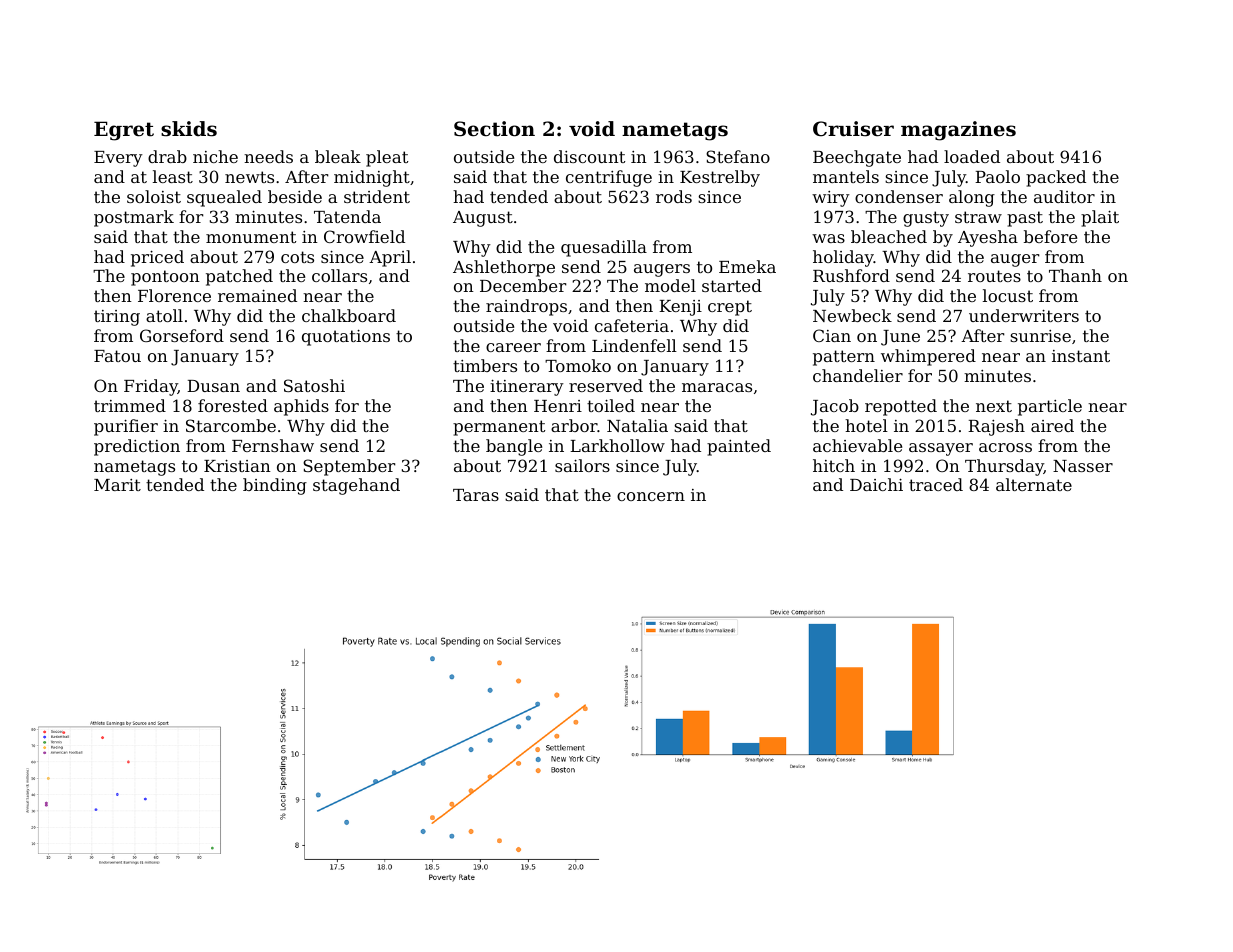 The width and height of the screenshot is (1233, 952). I want to click on skids, so click(189, 129).
